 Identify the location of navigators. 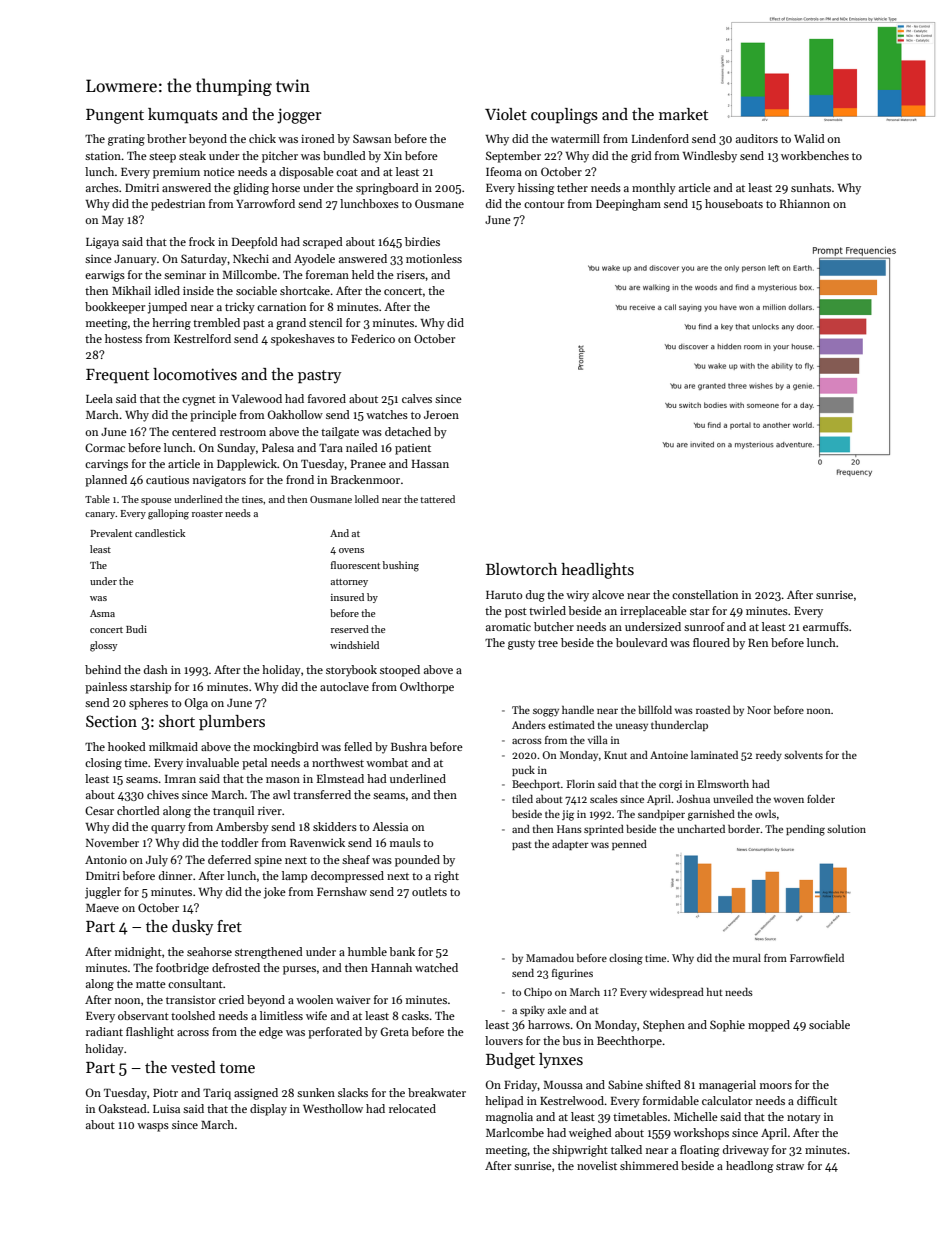
(219, 481).
